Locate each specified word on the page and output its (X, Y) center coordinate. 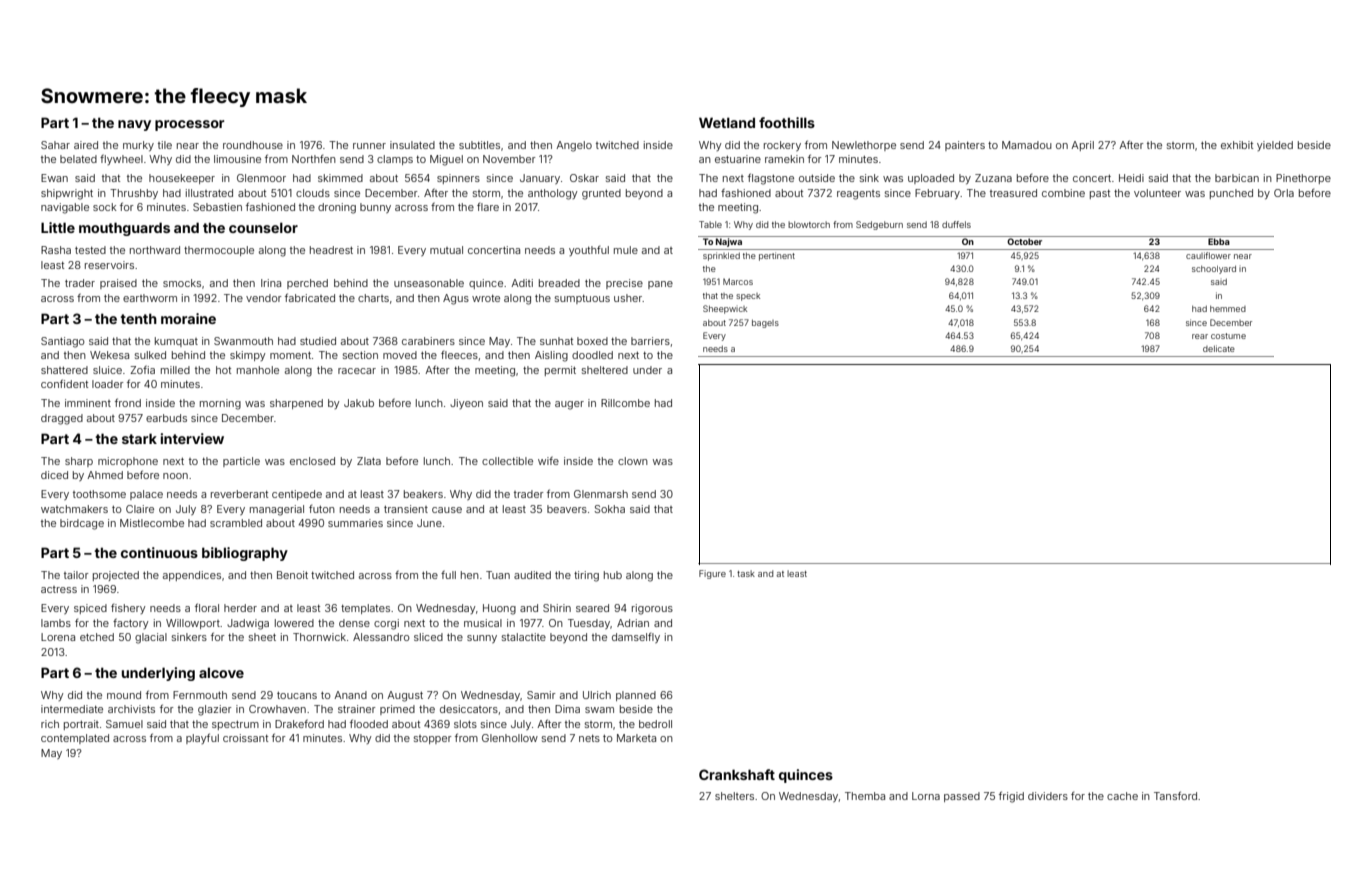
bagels (765, 324)
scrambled (236, 523)
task (746, 573)
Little (58, 227)
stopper (433, 739)
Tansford (1175, 795)
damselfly (636, 638)
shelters (734, 796)
